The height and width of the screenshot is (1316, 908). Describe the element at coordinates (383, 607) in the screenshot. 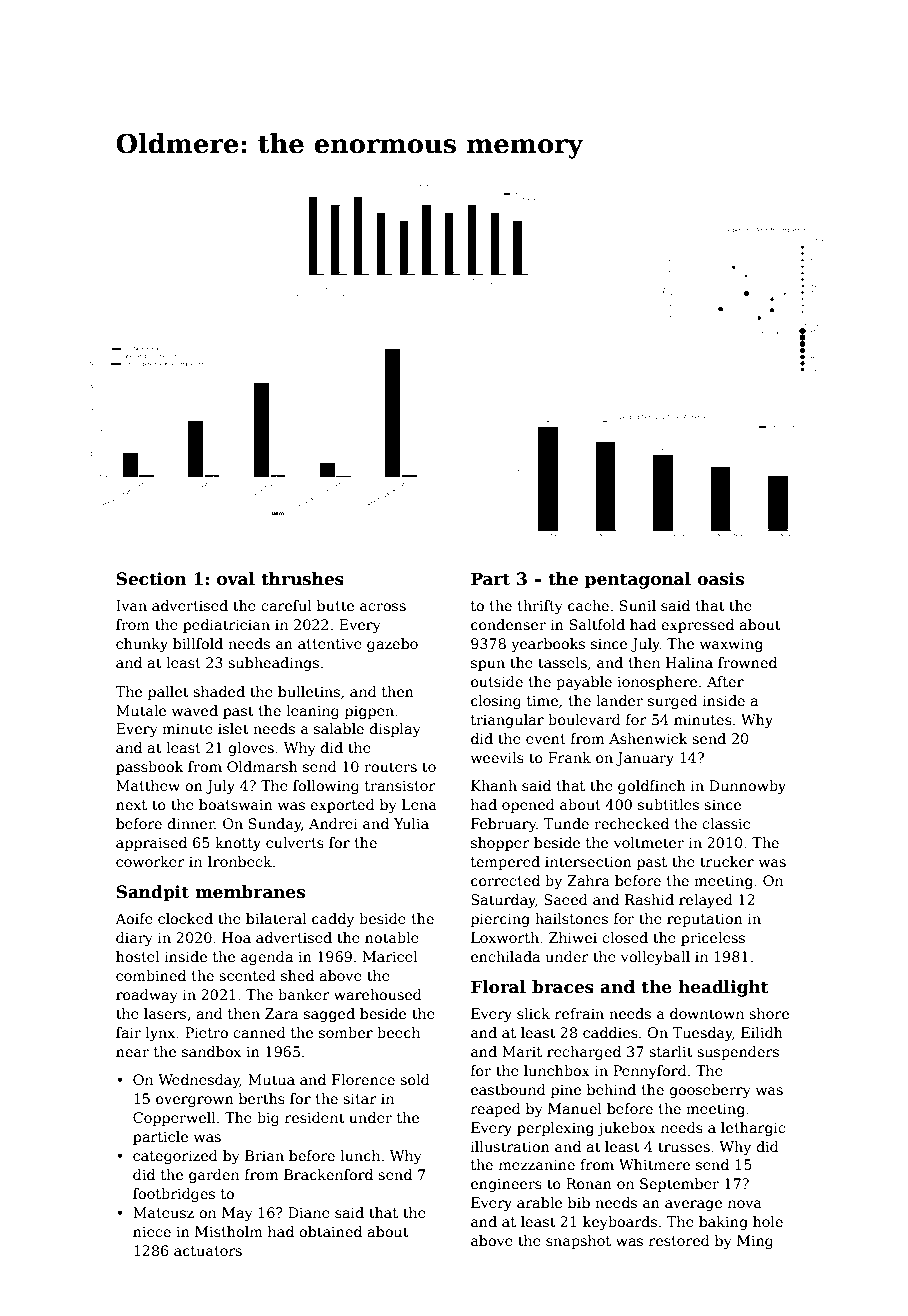

I see `across` at that location.
